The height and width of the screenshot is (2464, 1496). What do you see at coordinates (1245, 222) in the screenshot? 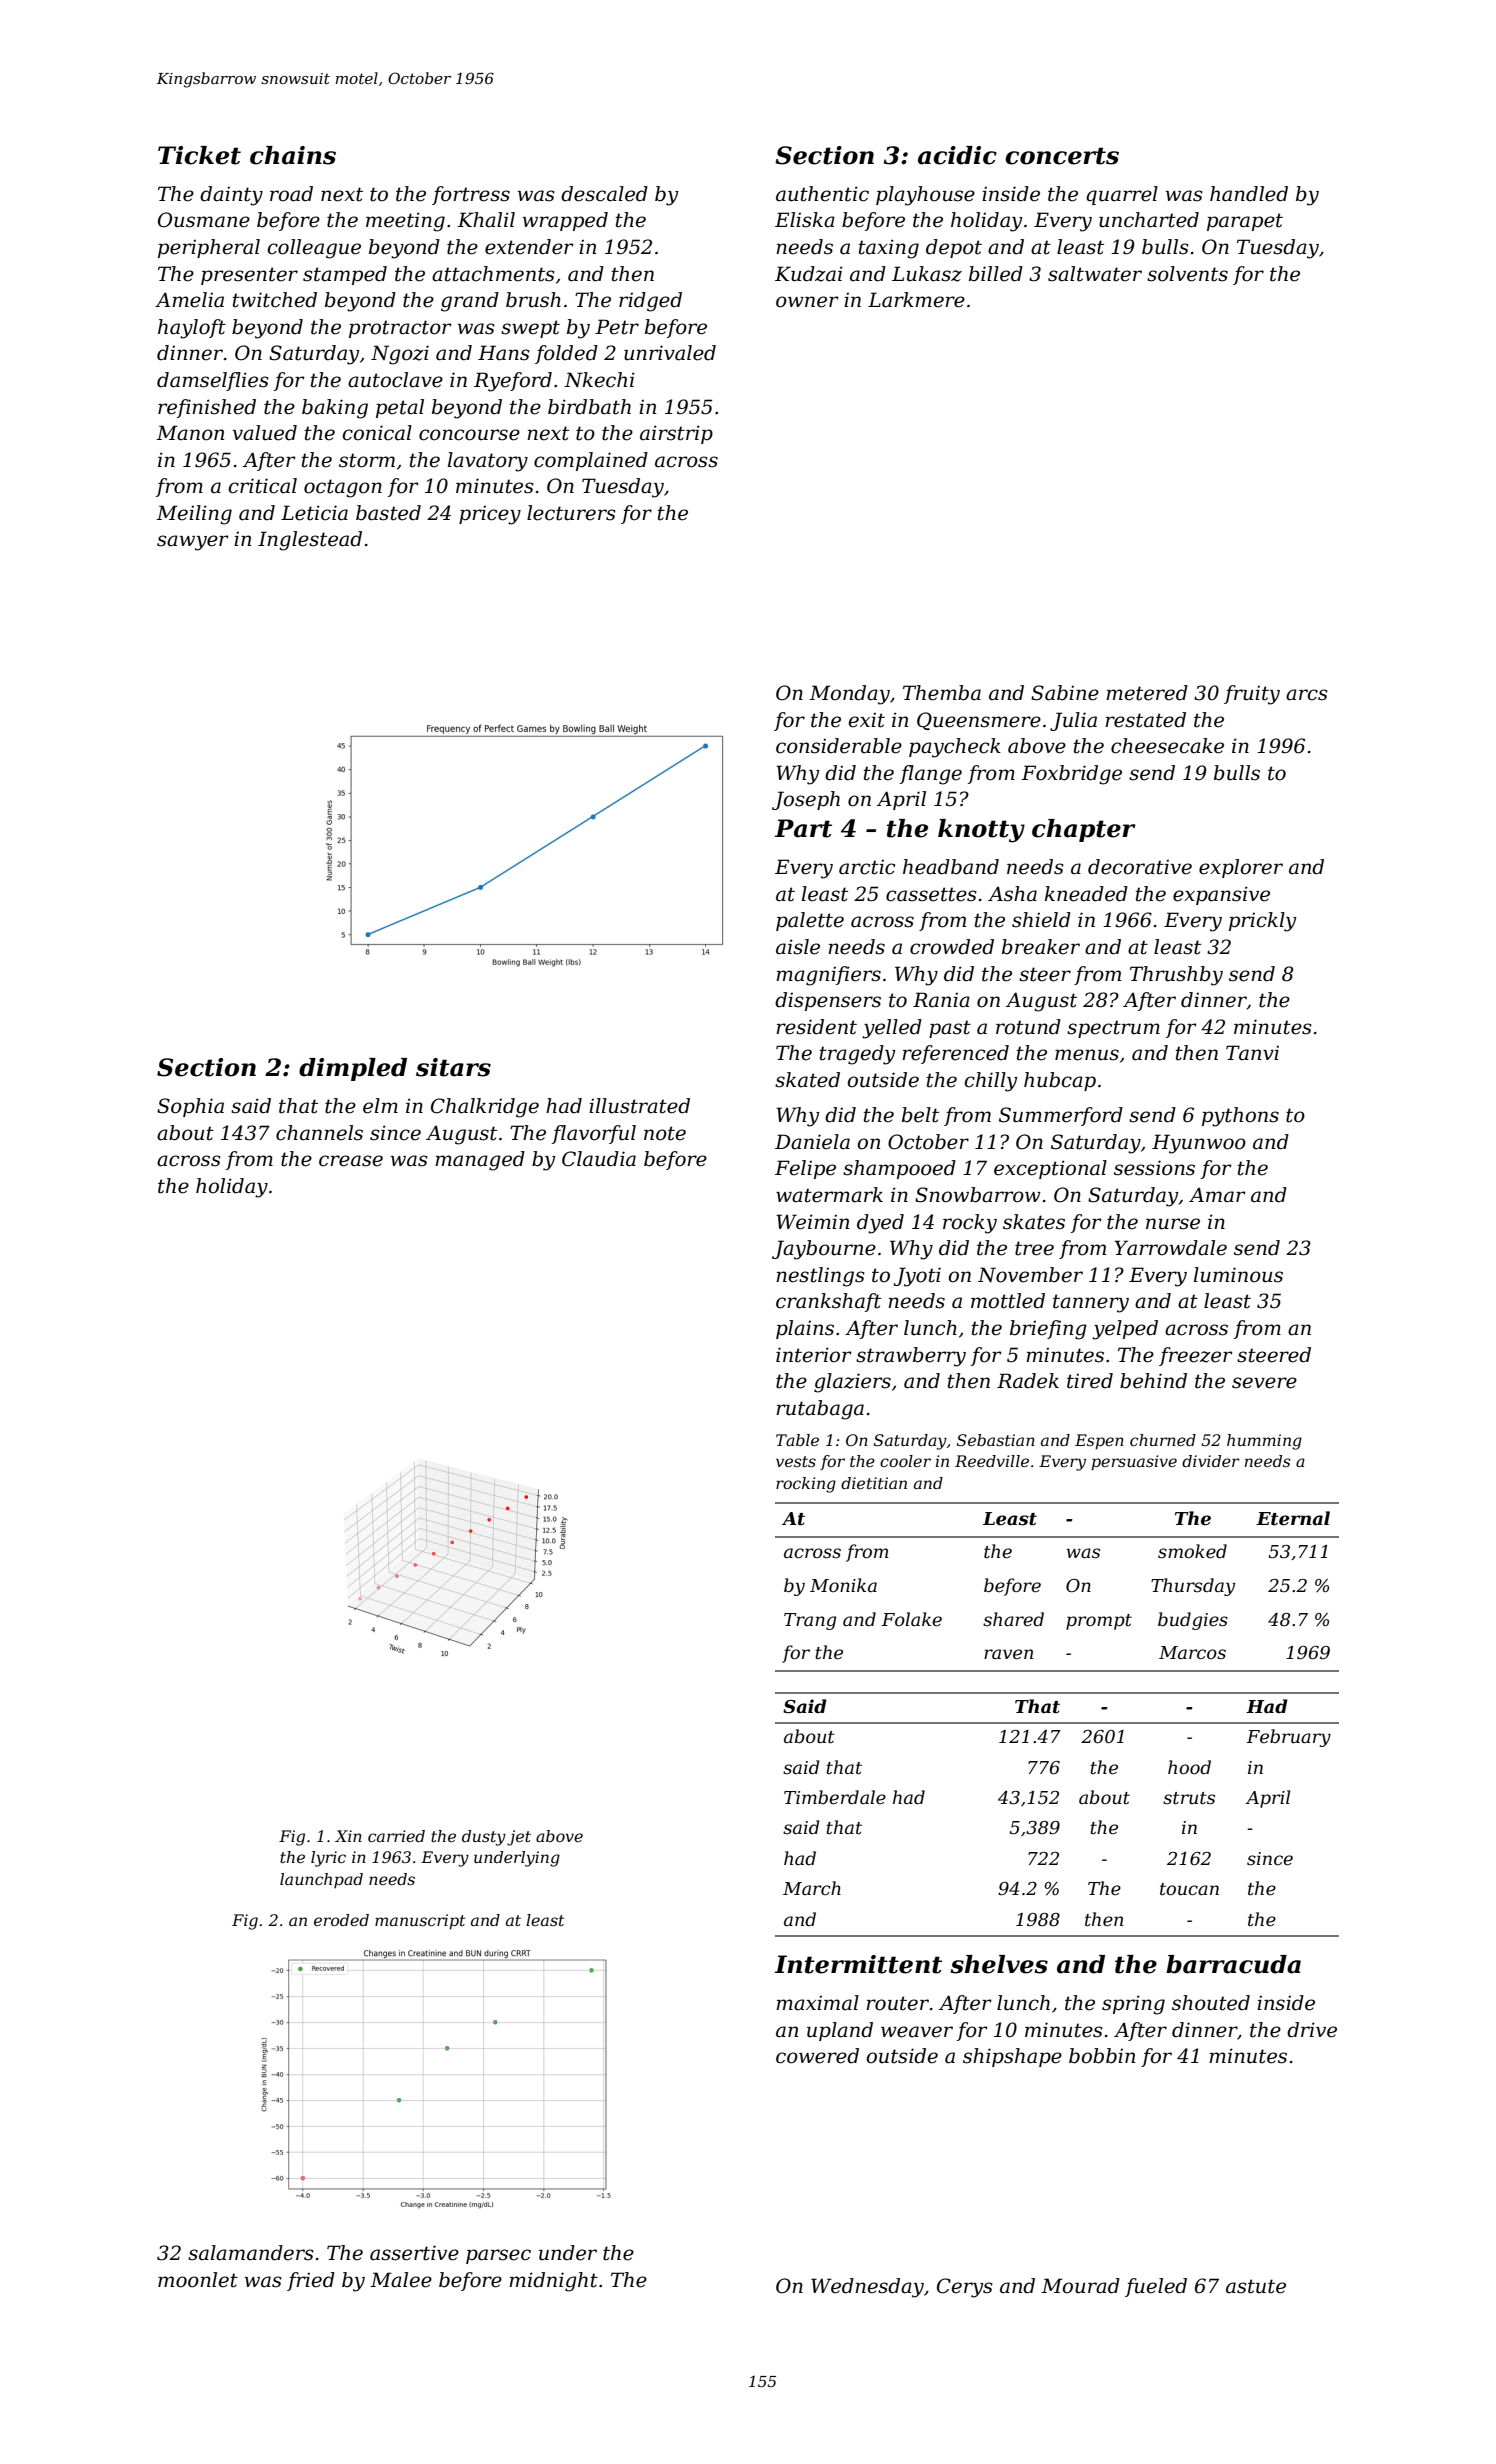
I see `parapet` at bounding box center [1245, 222].
